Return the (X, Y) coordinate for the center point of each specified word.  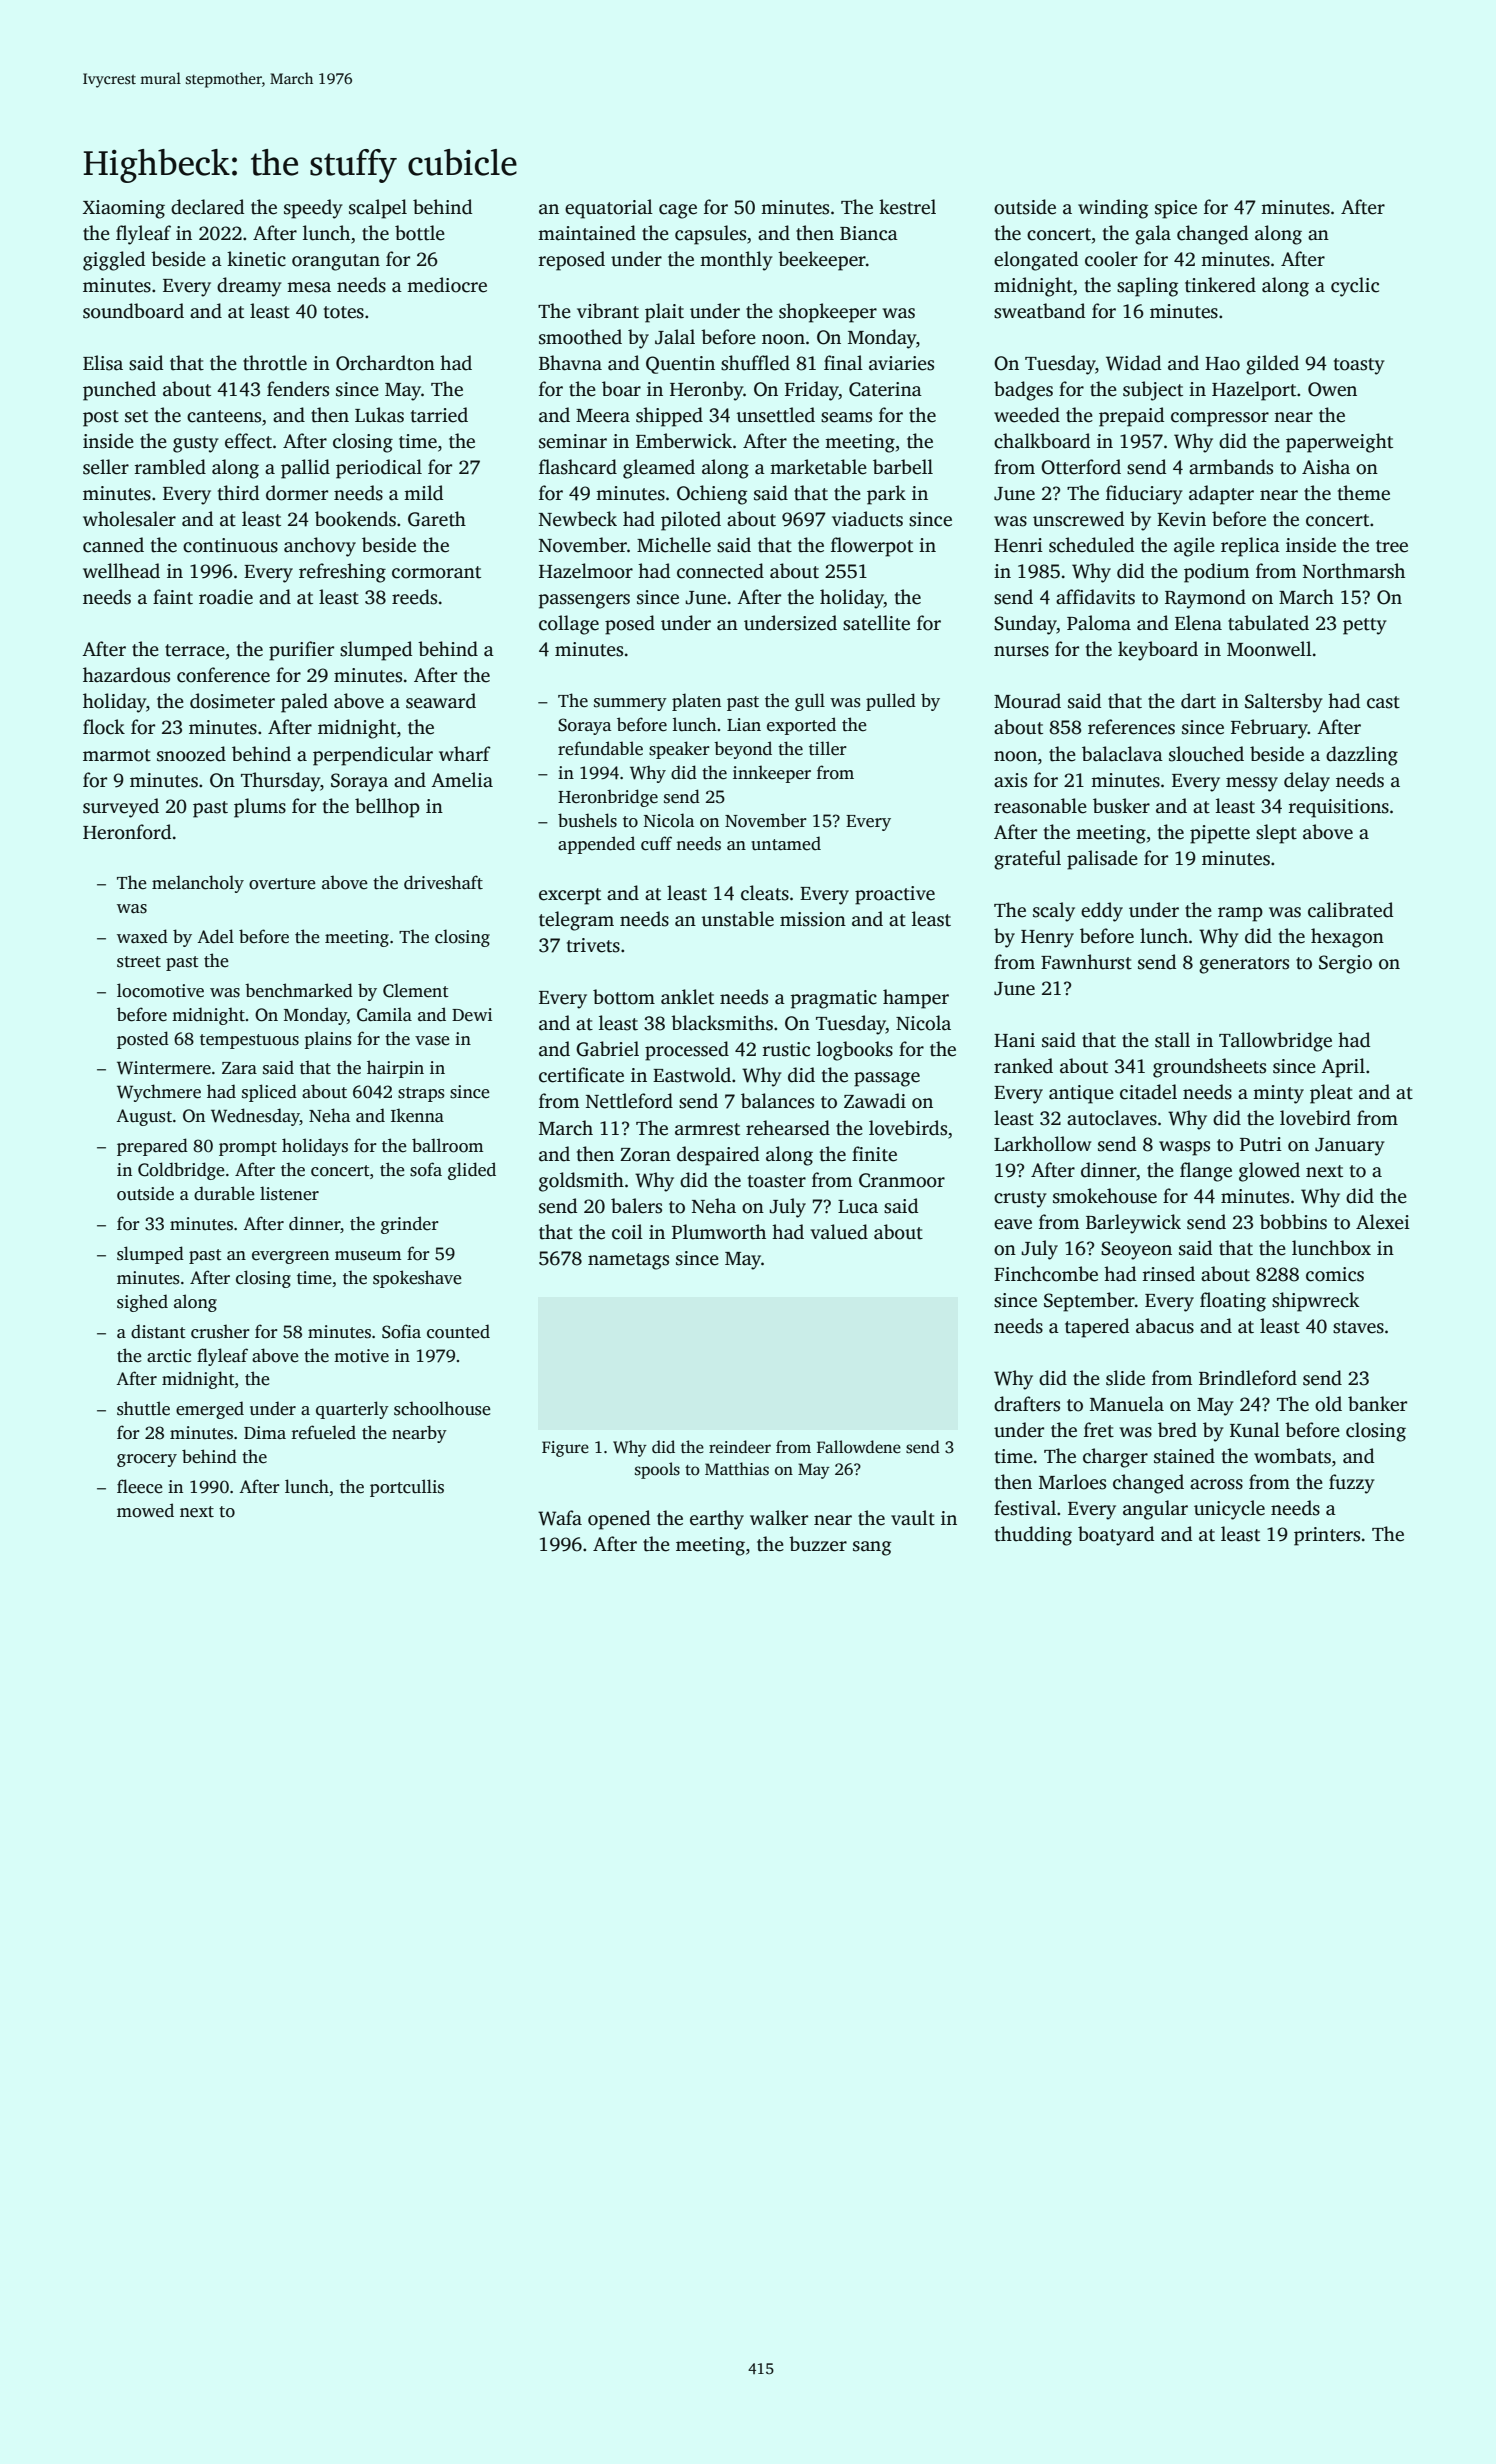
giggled (114, 261)
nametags (628, 1261)
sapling (1147, 287)
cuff (656, 843)
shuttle (143, 1408)
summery (630, 704)
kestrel (907, 207)
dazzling (1362, 756)
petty (1365, 626)
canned (113, 545)
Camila (384, 1014)
